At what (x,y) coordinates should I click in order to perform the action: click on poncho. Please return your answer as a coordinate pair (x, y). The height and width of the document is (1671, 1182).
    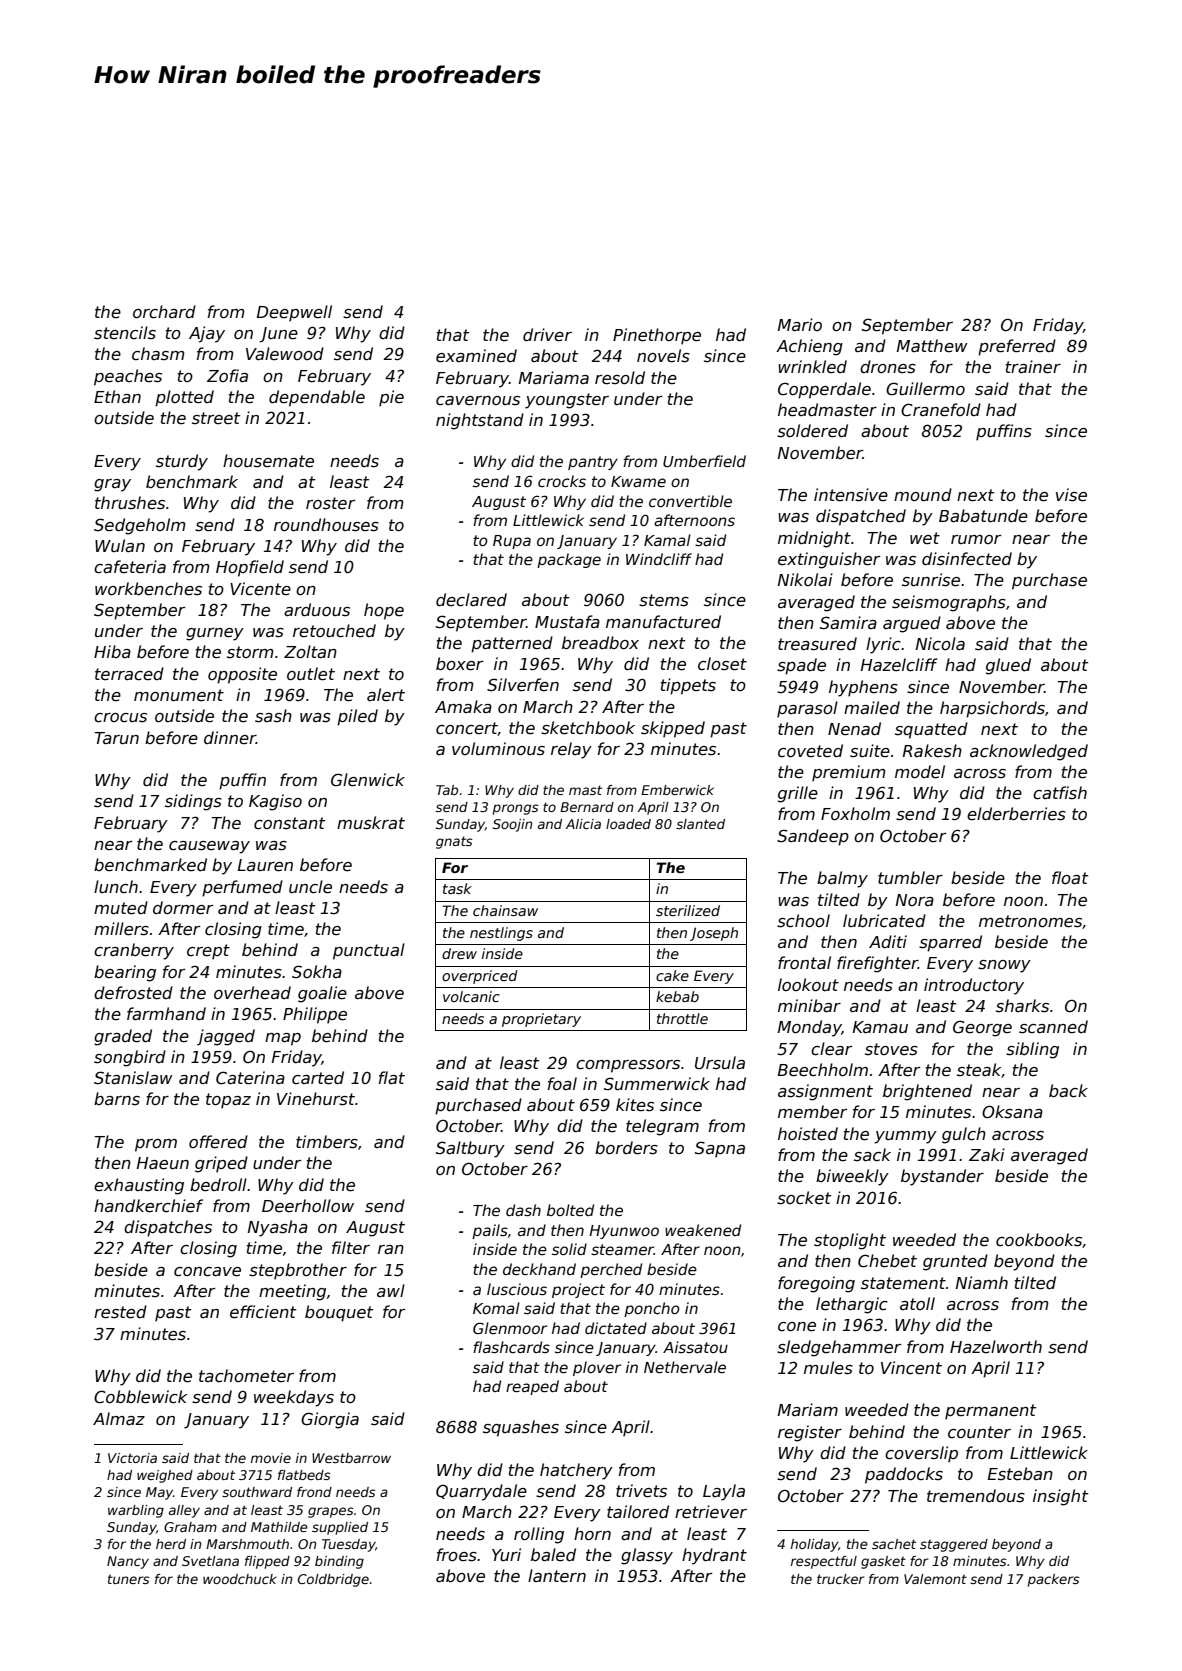
    Looking at the image, I should click on (652, 1309).
